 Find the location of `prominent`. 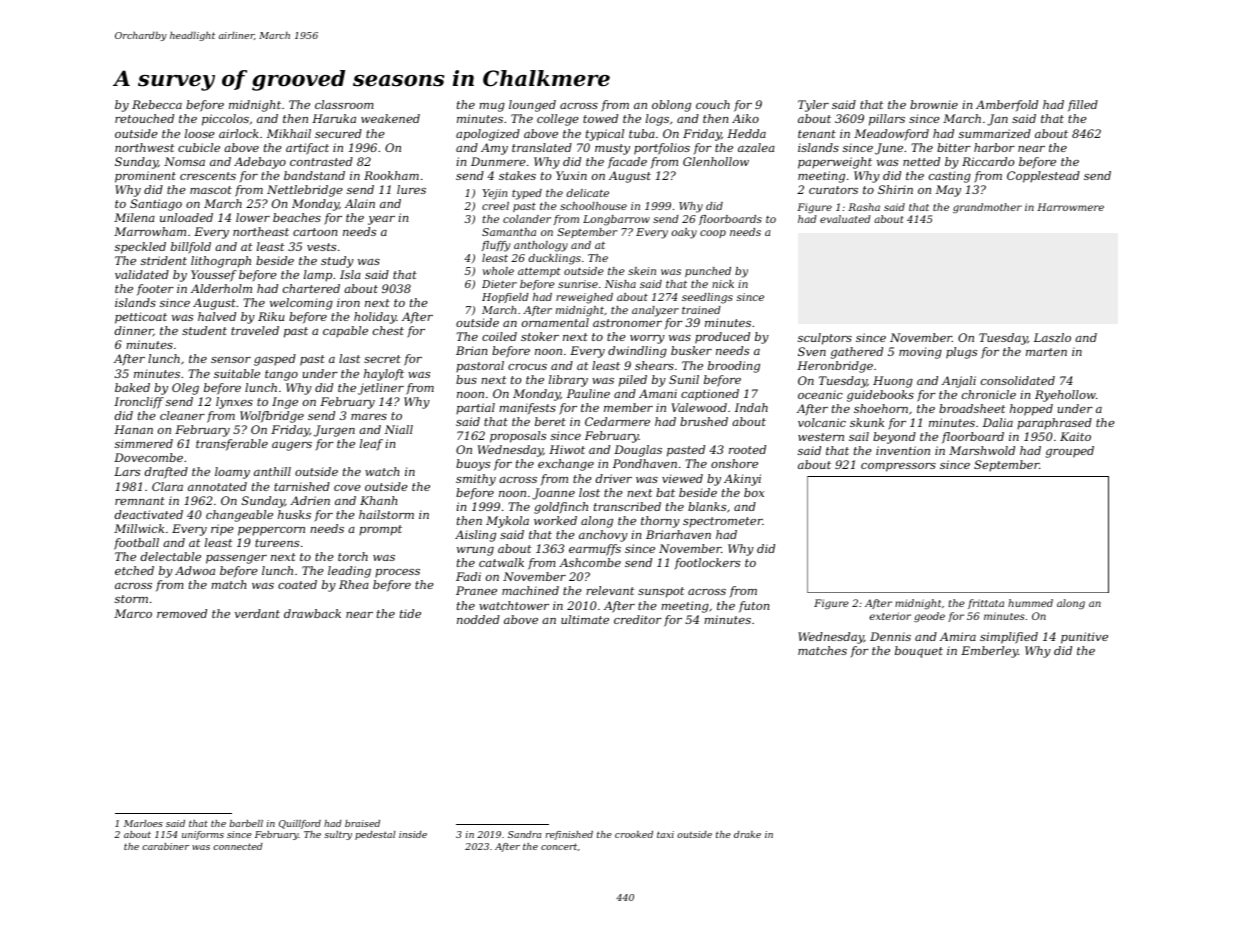

prominent is located at coordinates (145, 177).
